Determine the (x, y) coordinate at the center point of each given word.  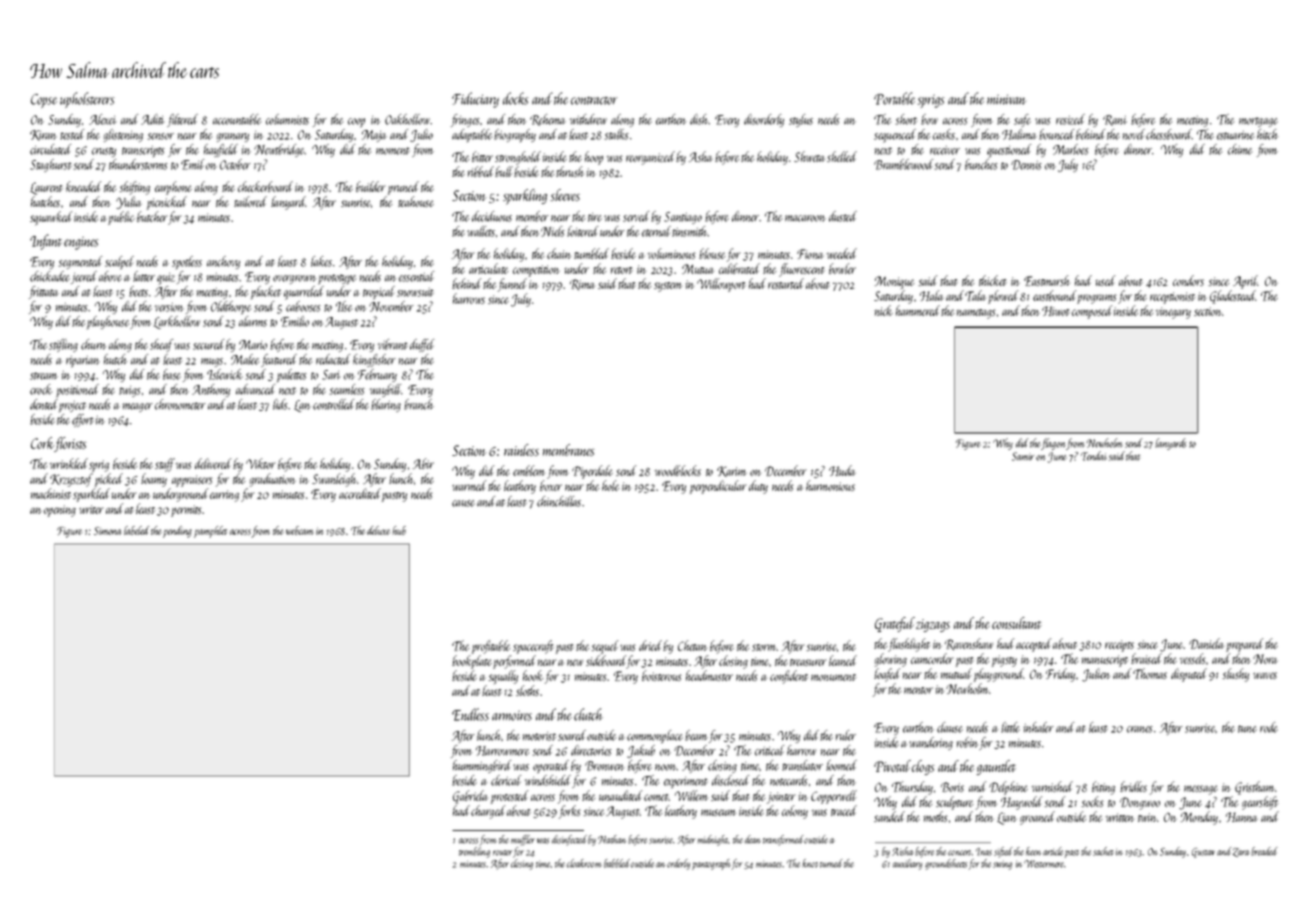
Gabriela (470, 797)
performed (514, 662)
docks (515, 98)
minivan (1006, 99)
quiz (166, 279)
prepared (1244, 645)
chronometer (180, 404)
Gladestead (1233, 297)
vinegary (1173, 313)
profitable (491, 647)
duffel (422, 345)
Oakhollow (407, 119)
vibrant (393, 344)
